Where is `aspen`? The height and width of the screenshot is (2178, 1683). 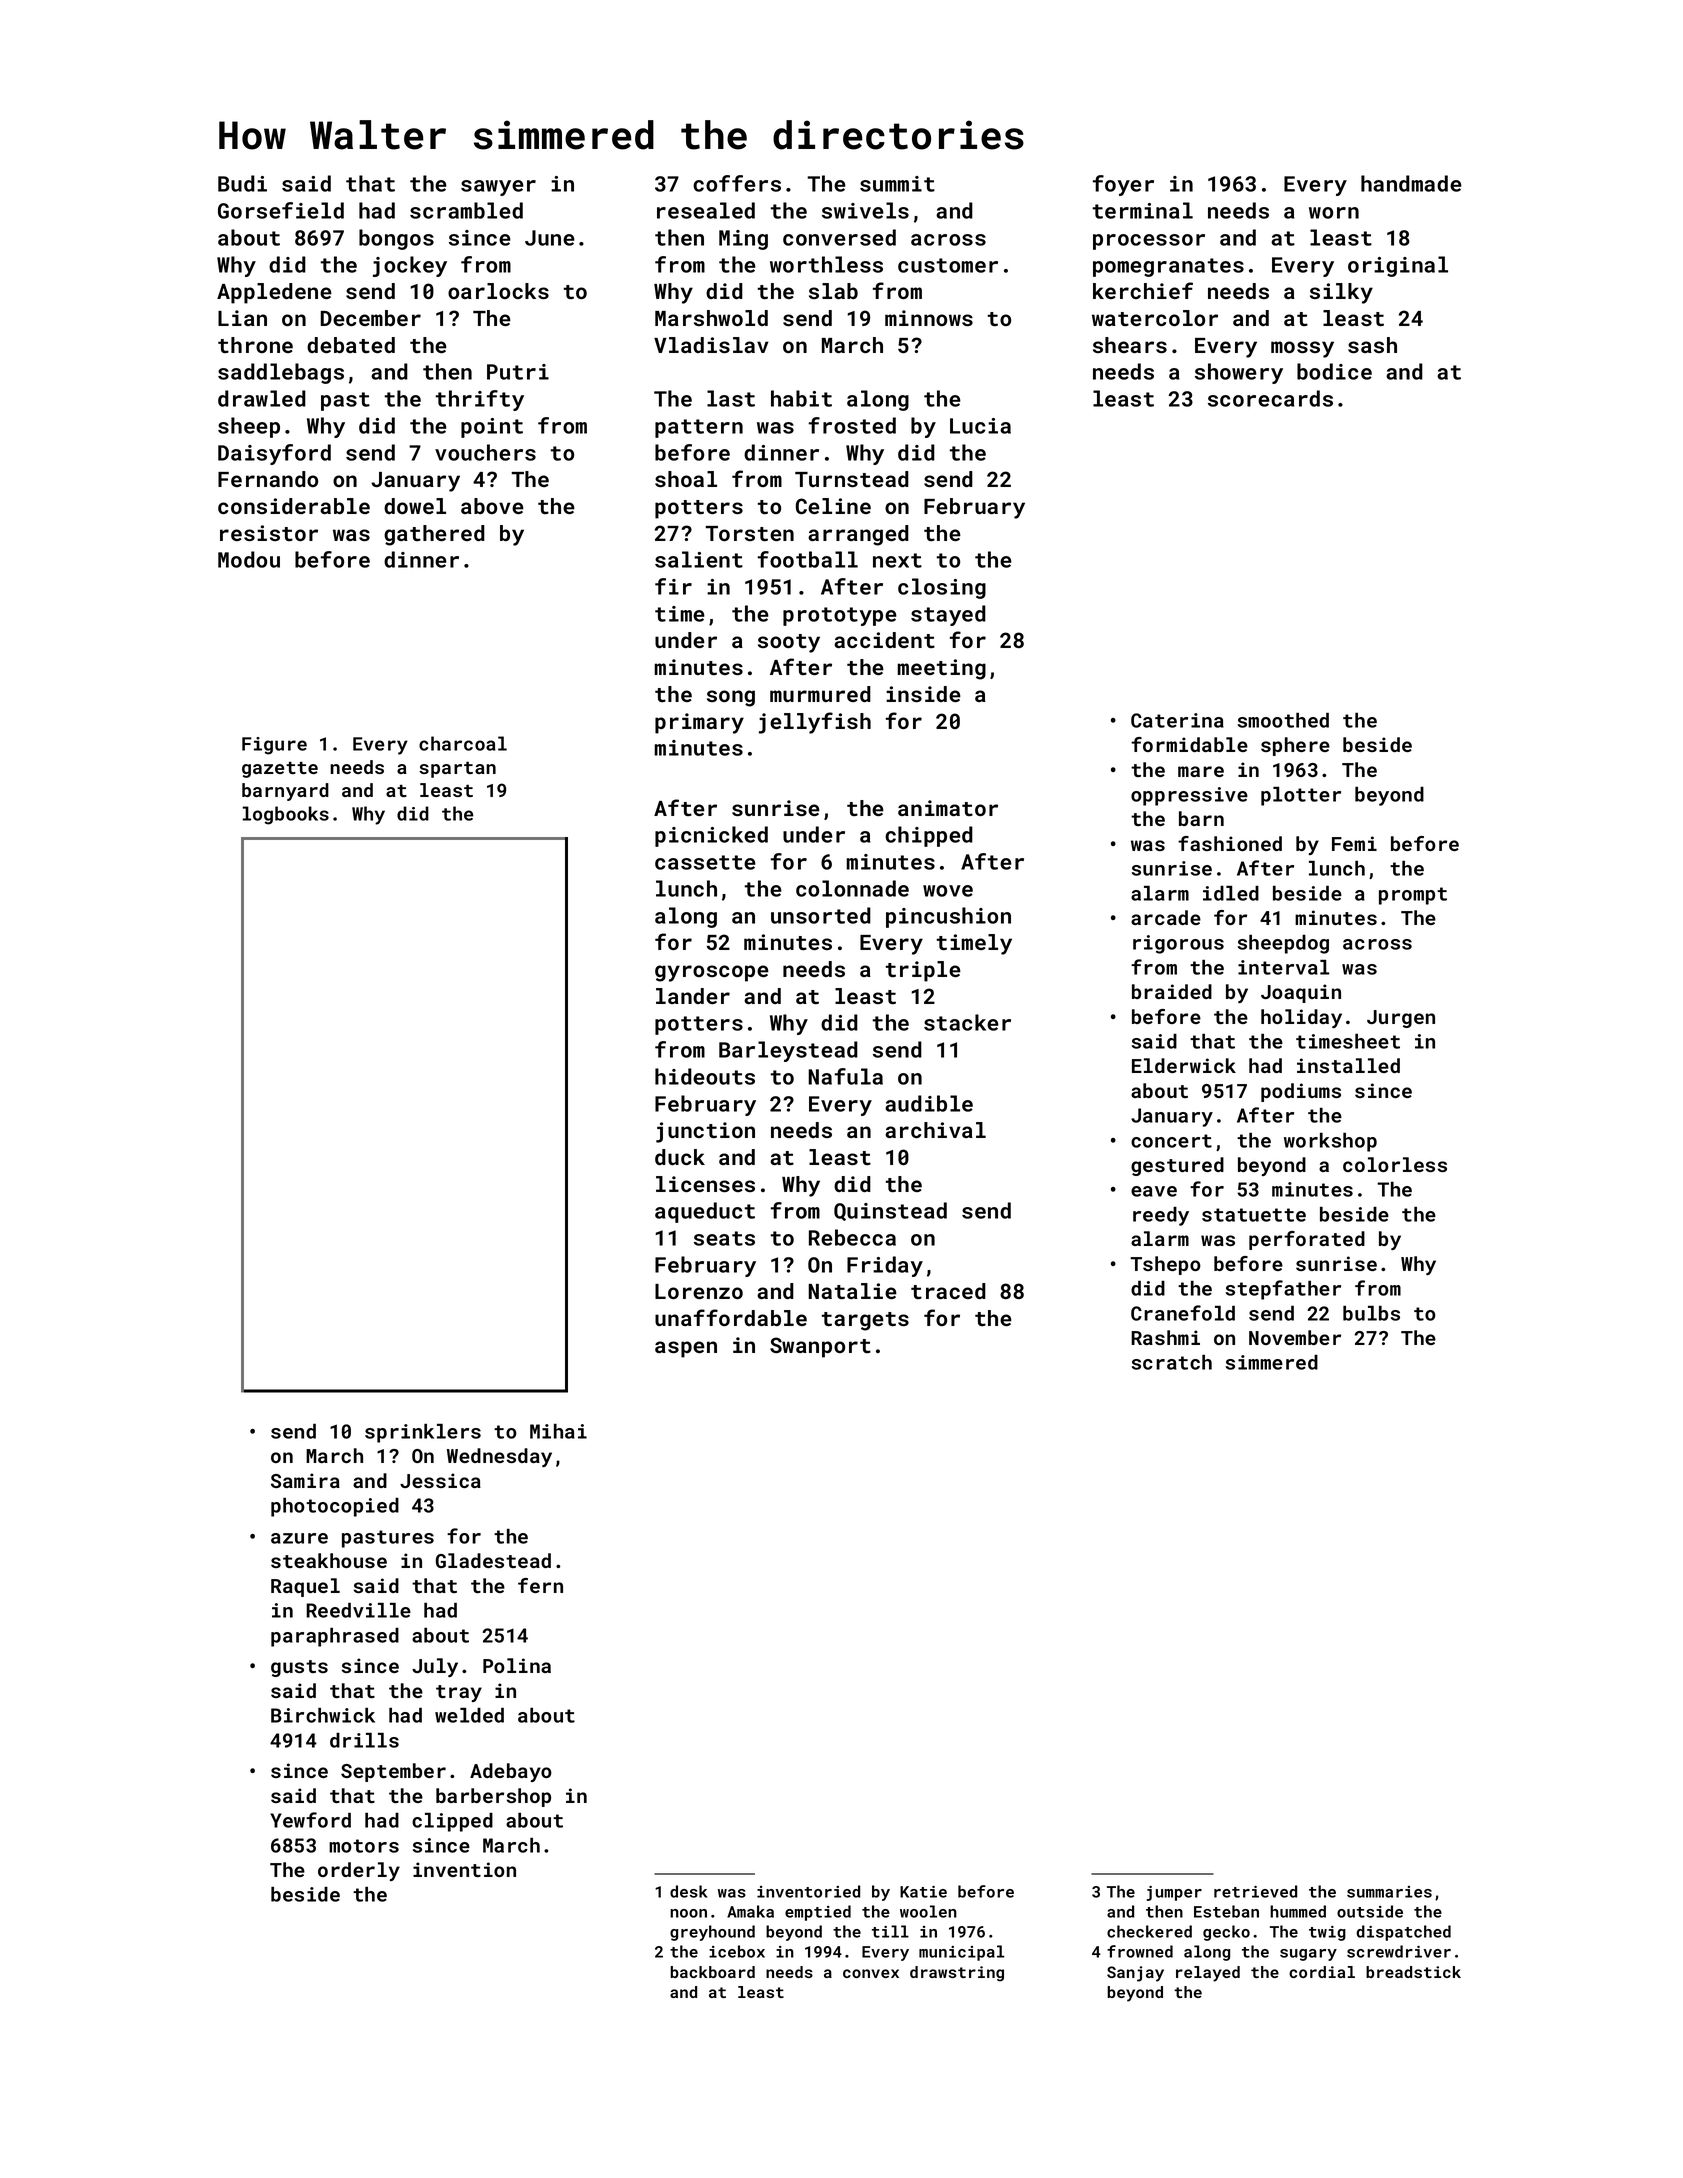
aspen is located at coordinates (686, 1349).
